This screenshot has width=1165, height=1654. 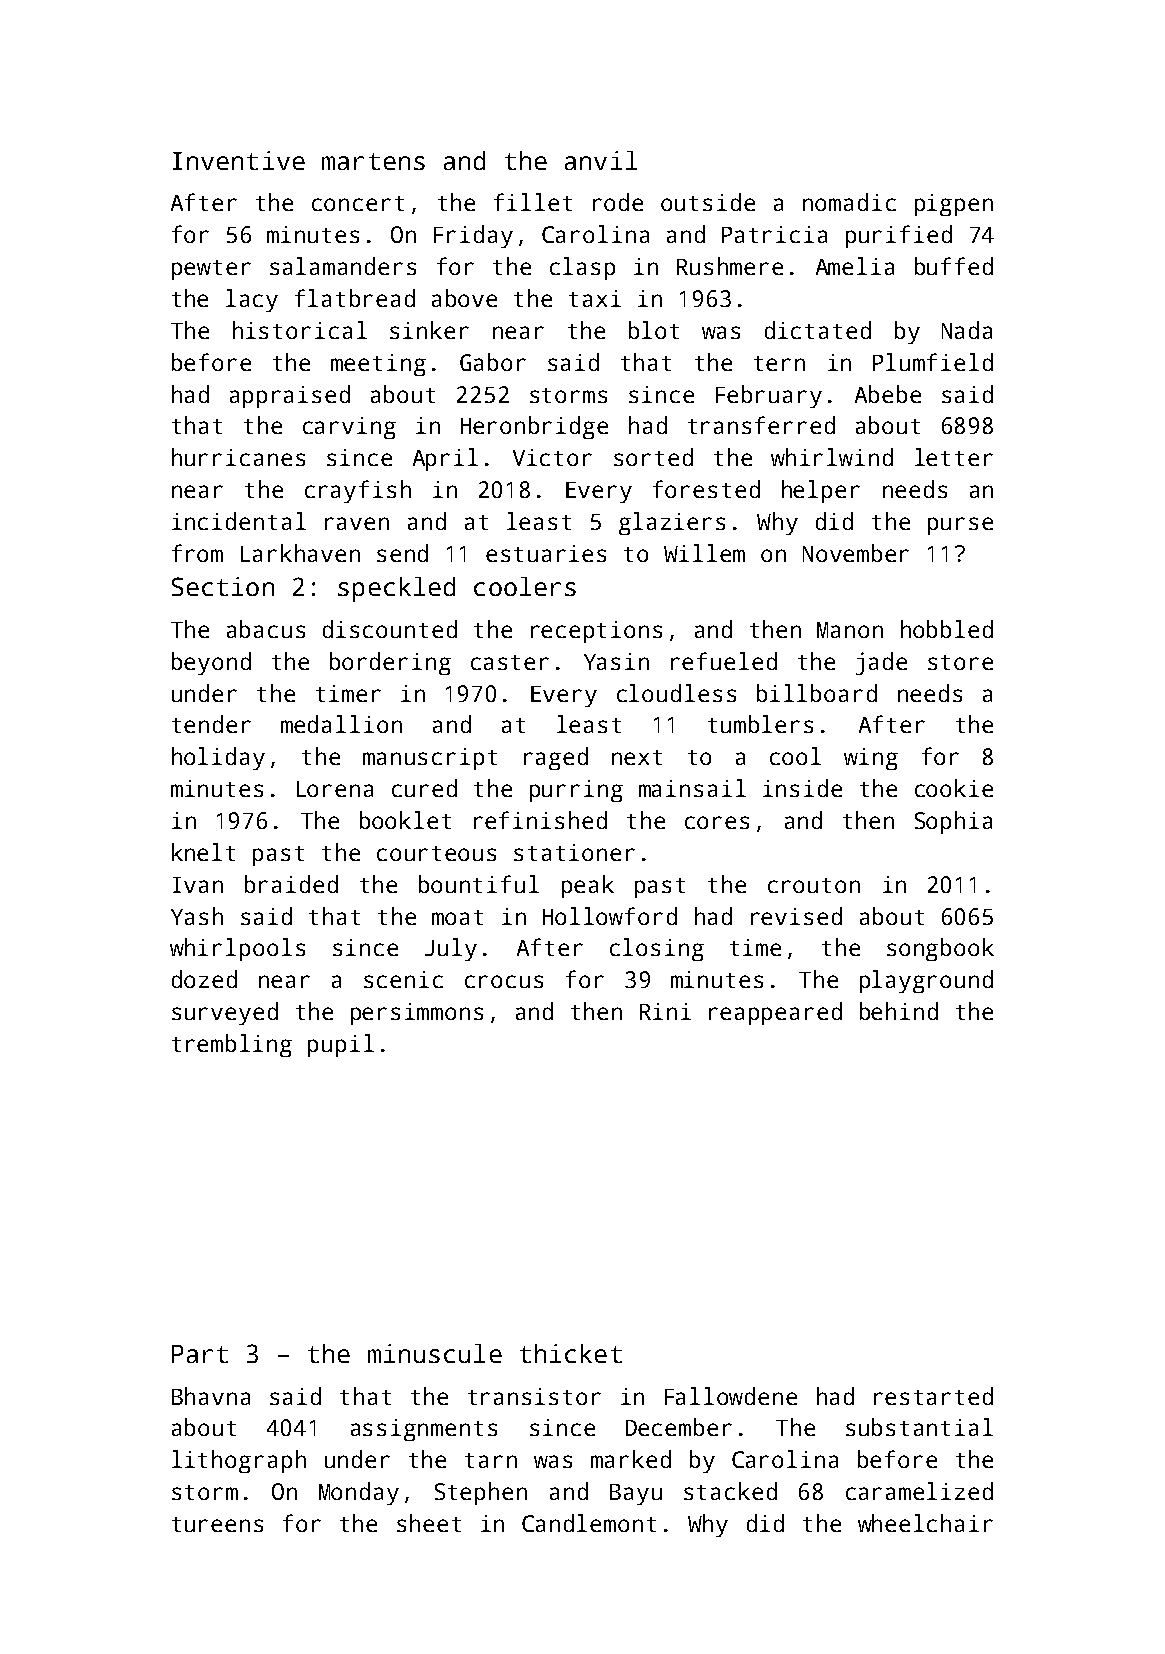 What do you see at coordinates (926, 981) in the screenshot?
I see `playground` at bounding box center [926, 981].
